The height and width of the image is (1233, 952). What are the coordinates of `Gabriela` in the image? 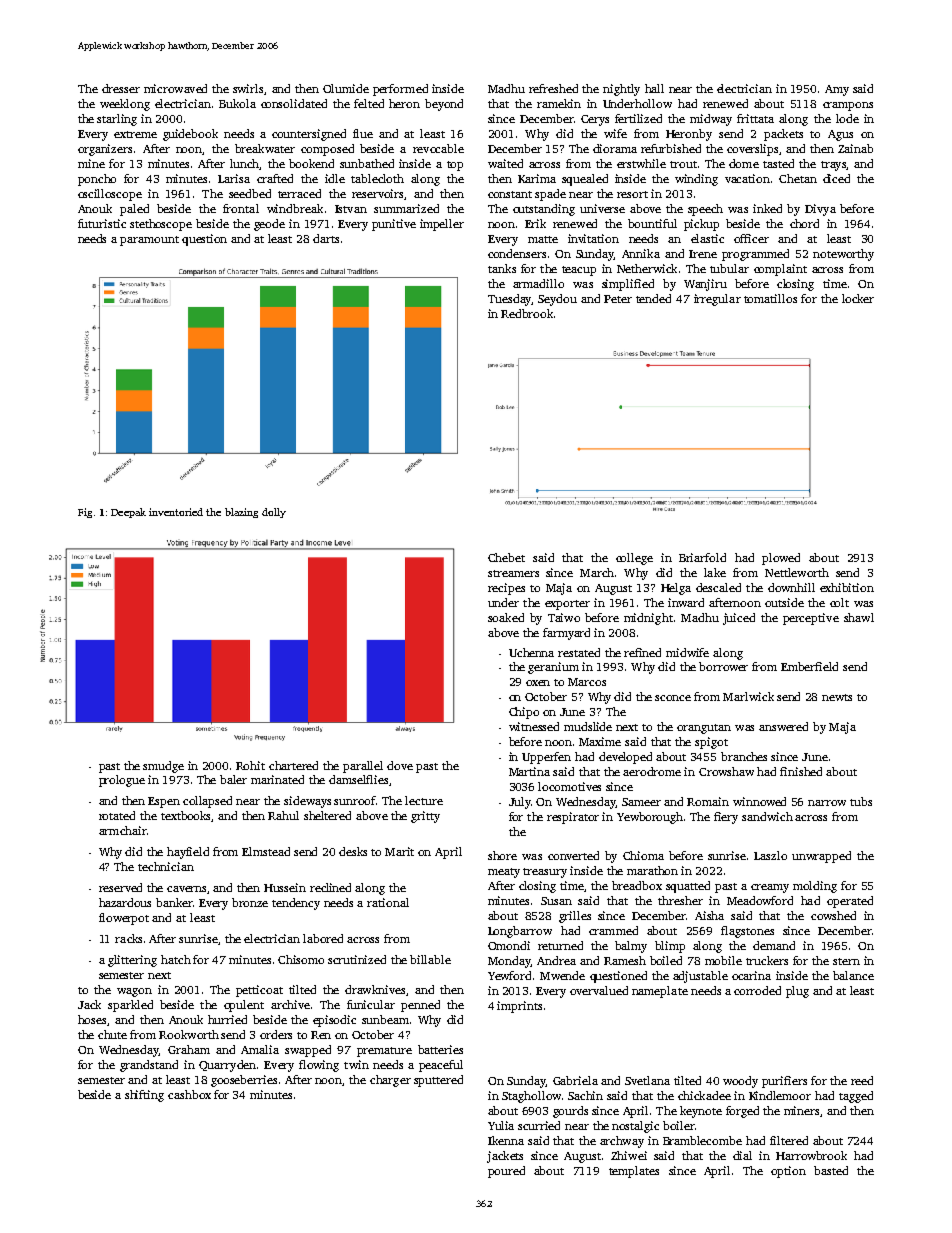 It's located at (575, 1080).
